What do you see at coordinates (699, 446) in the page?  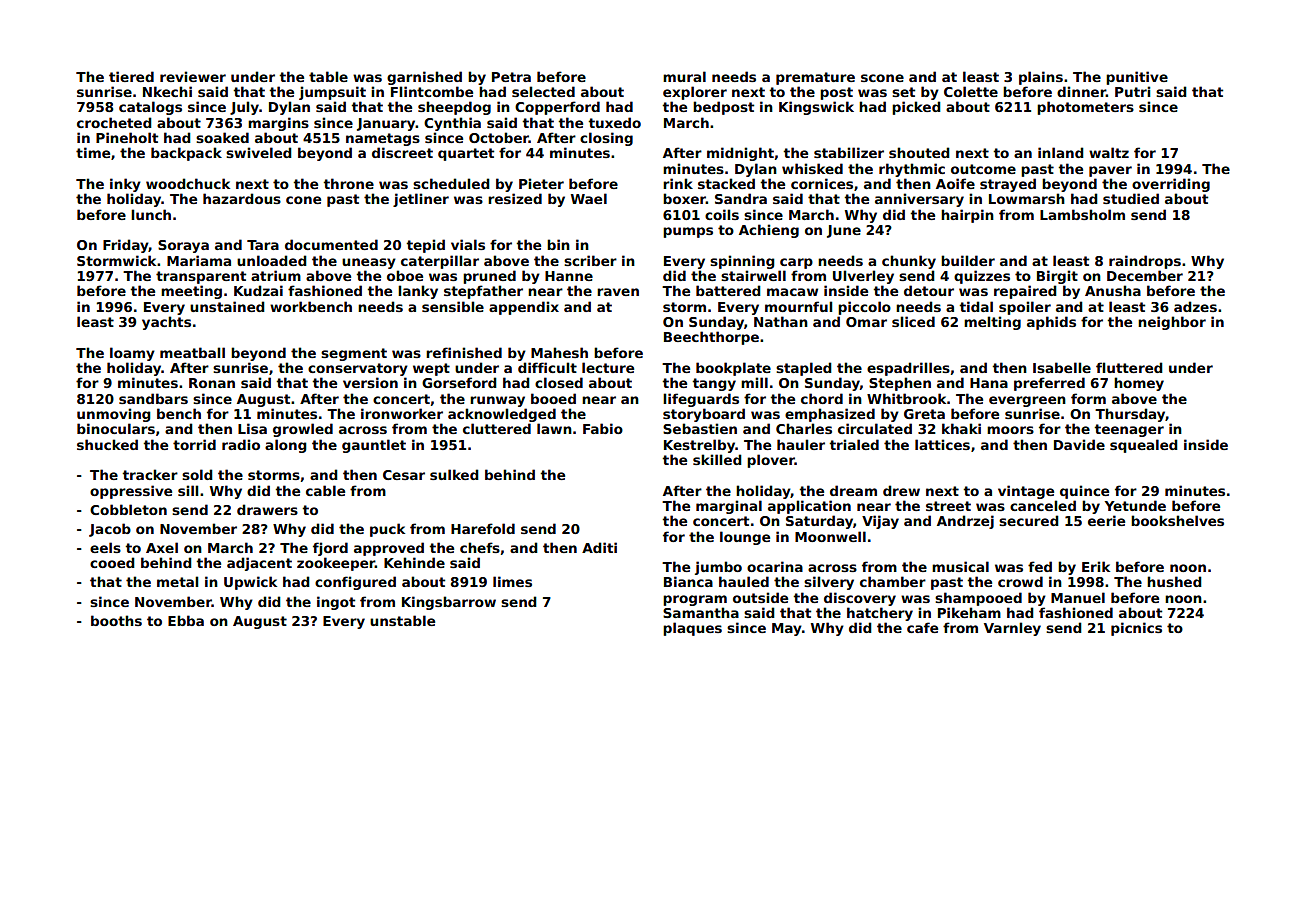 I see `Kestrelby` at bounding box center [699, 446].
